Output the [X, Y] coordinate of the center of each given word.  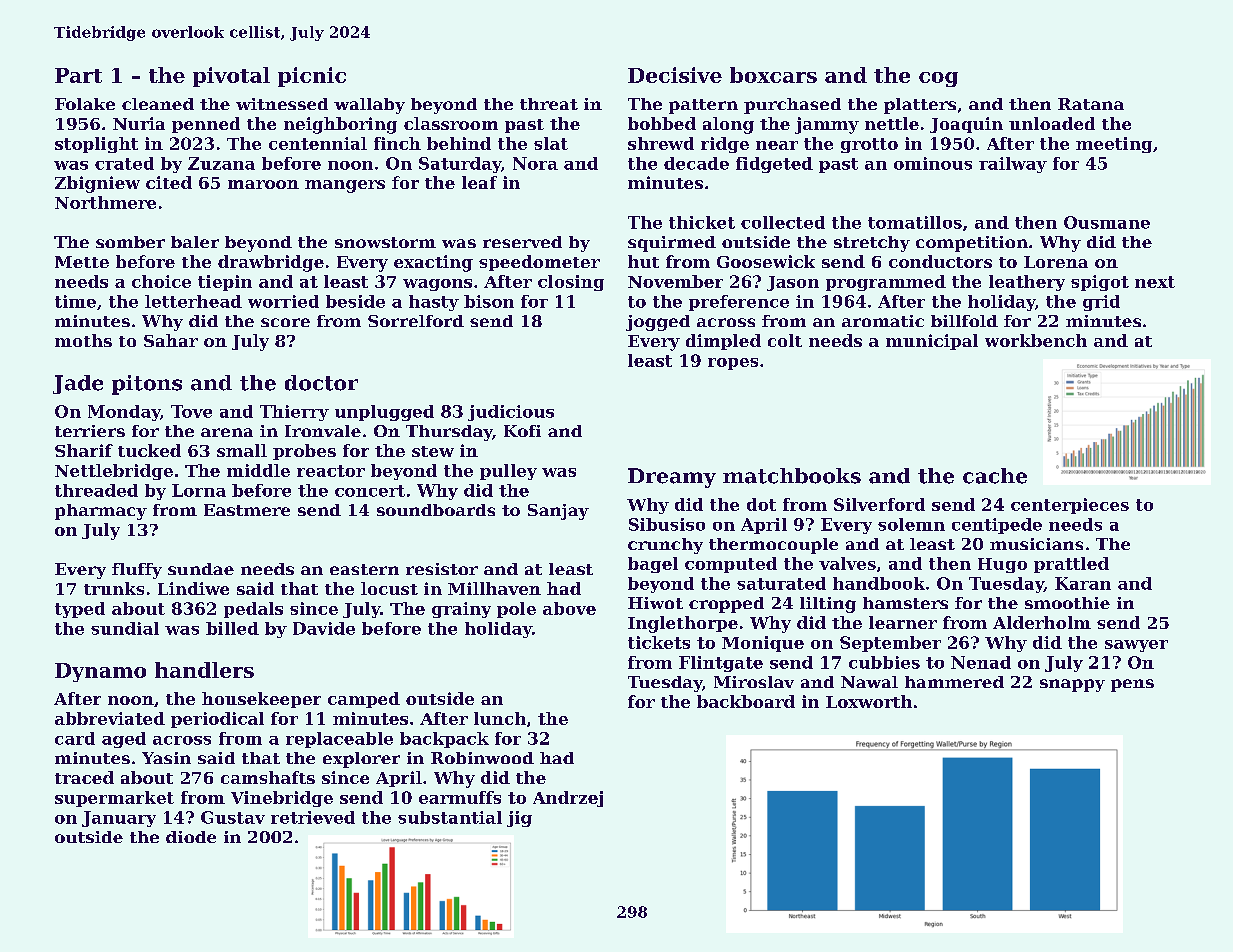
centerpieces [1070, 506]
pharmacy [101, 512]
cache [995, 476]
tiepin [225, 283]
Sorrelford [416, 321]
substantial [450, 817]
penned [206, 125]
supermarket [114, 799]
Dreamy [672, 478]
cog [938, 79]
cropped [726, 605]
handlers [204, 670]
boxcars [773, 75]
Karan [1083, 583]
